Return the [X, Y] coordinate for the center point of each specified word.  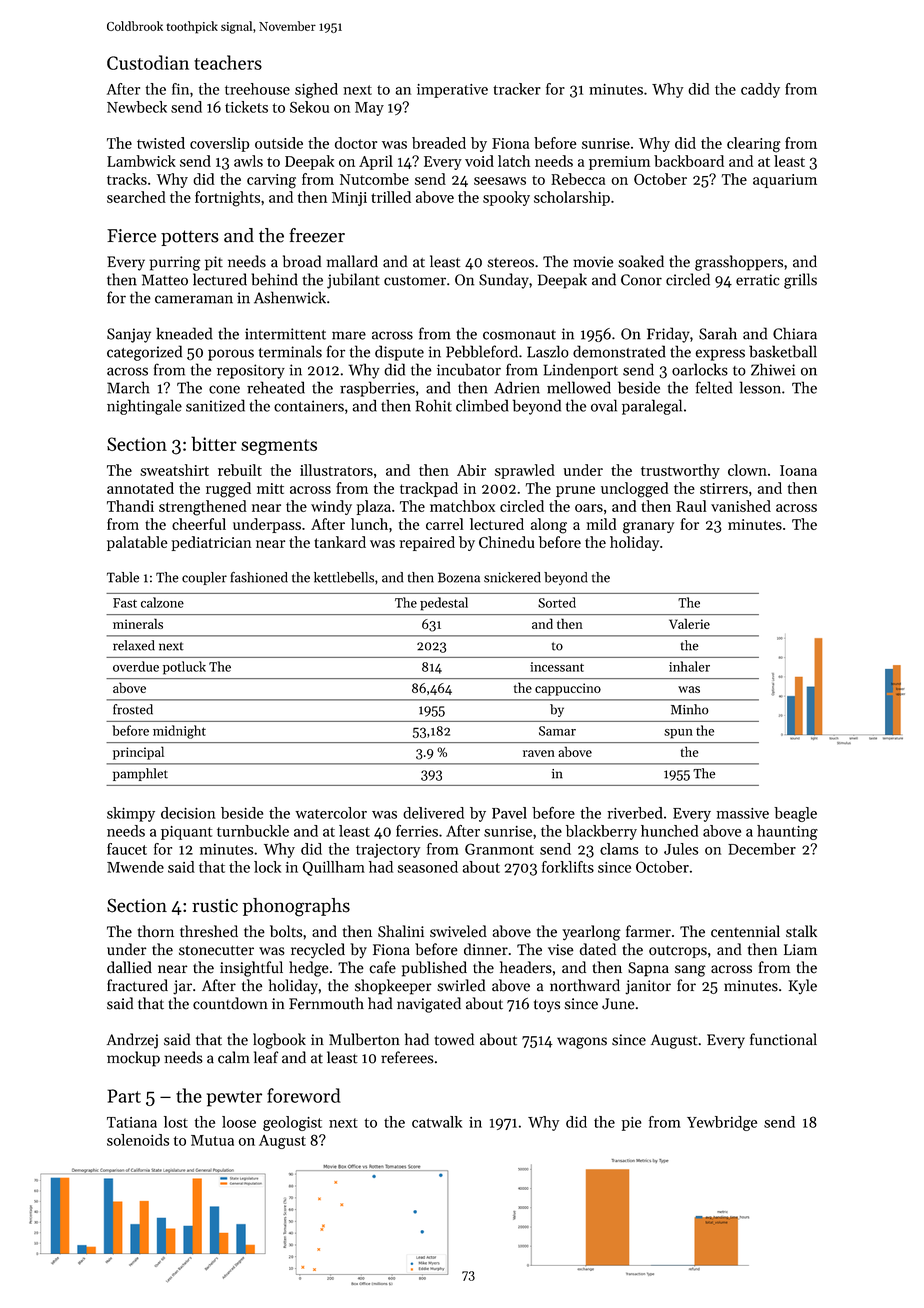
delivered [433, 813]
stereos [510, 263]
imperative [452, 91]
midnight [179, 732]
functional [783, 1039]
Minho [689, 709]
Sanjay [129, 335]
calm [234, 1057]
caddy [760, 90]
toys [547, 1006]
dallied [129, 967]
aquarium [785, 181]
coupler [204, 578]
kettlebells [344, 577]
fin [180, 89]
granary [648, 528]
